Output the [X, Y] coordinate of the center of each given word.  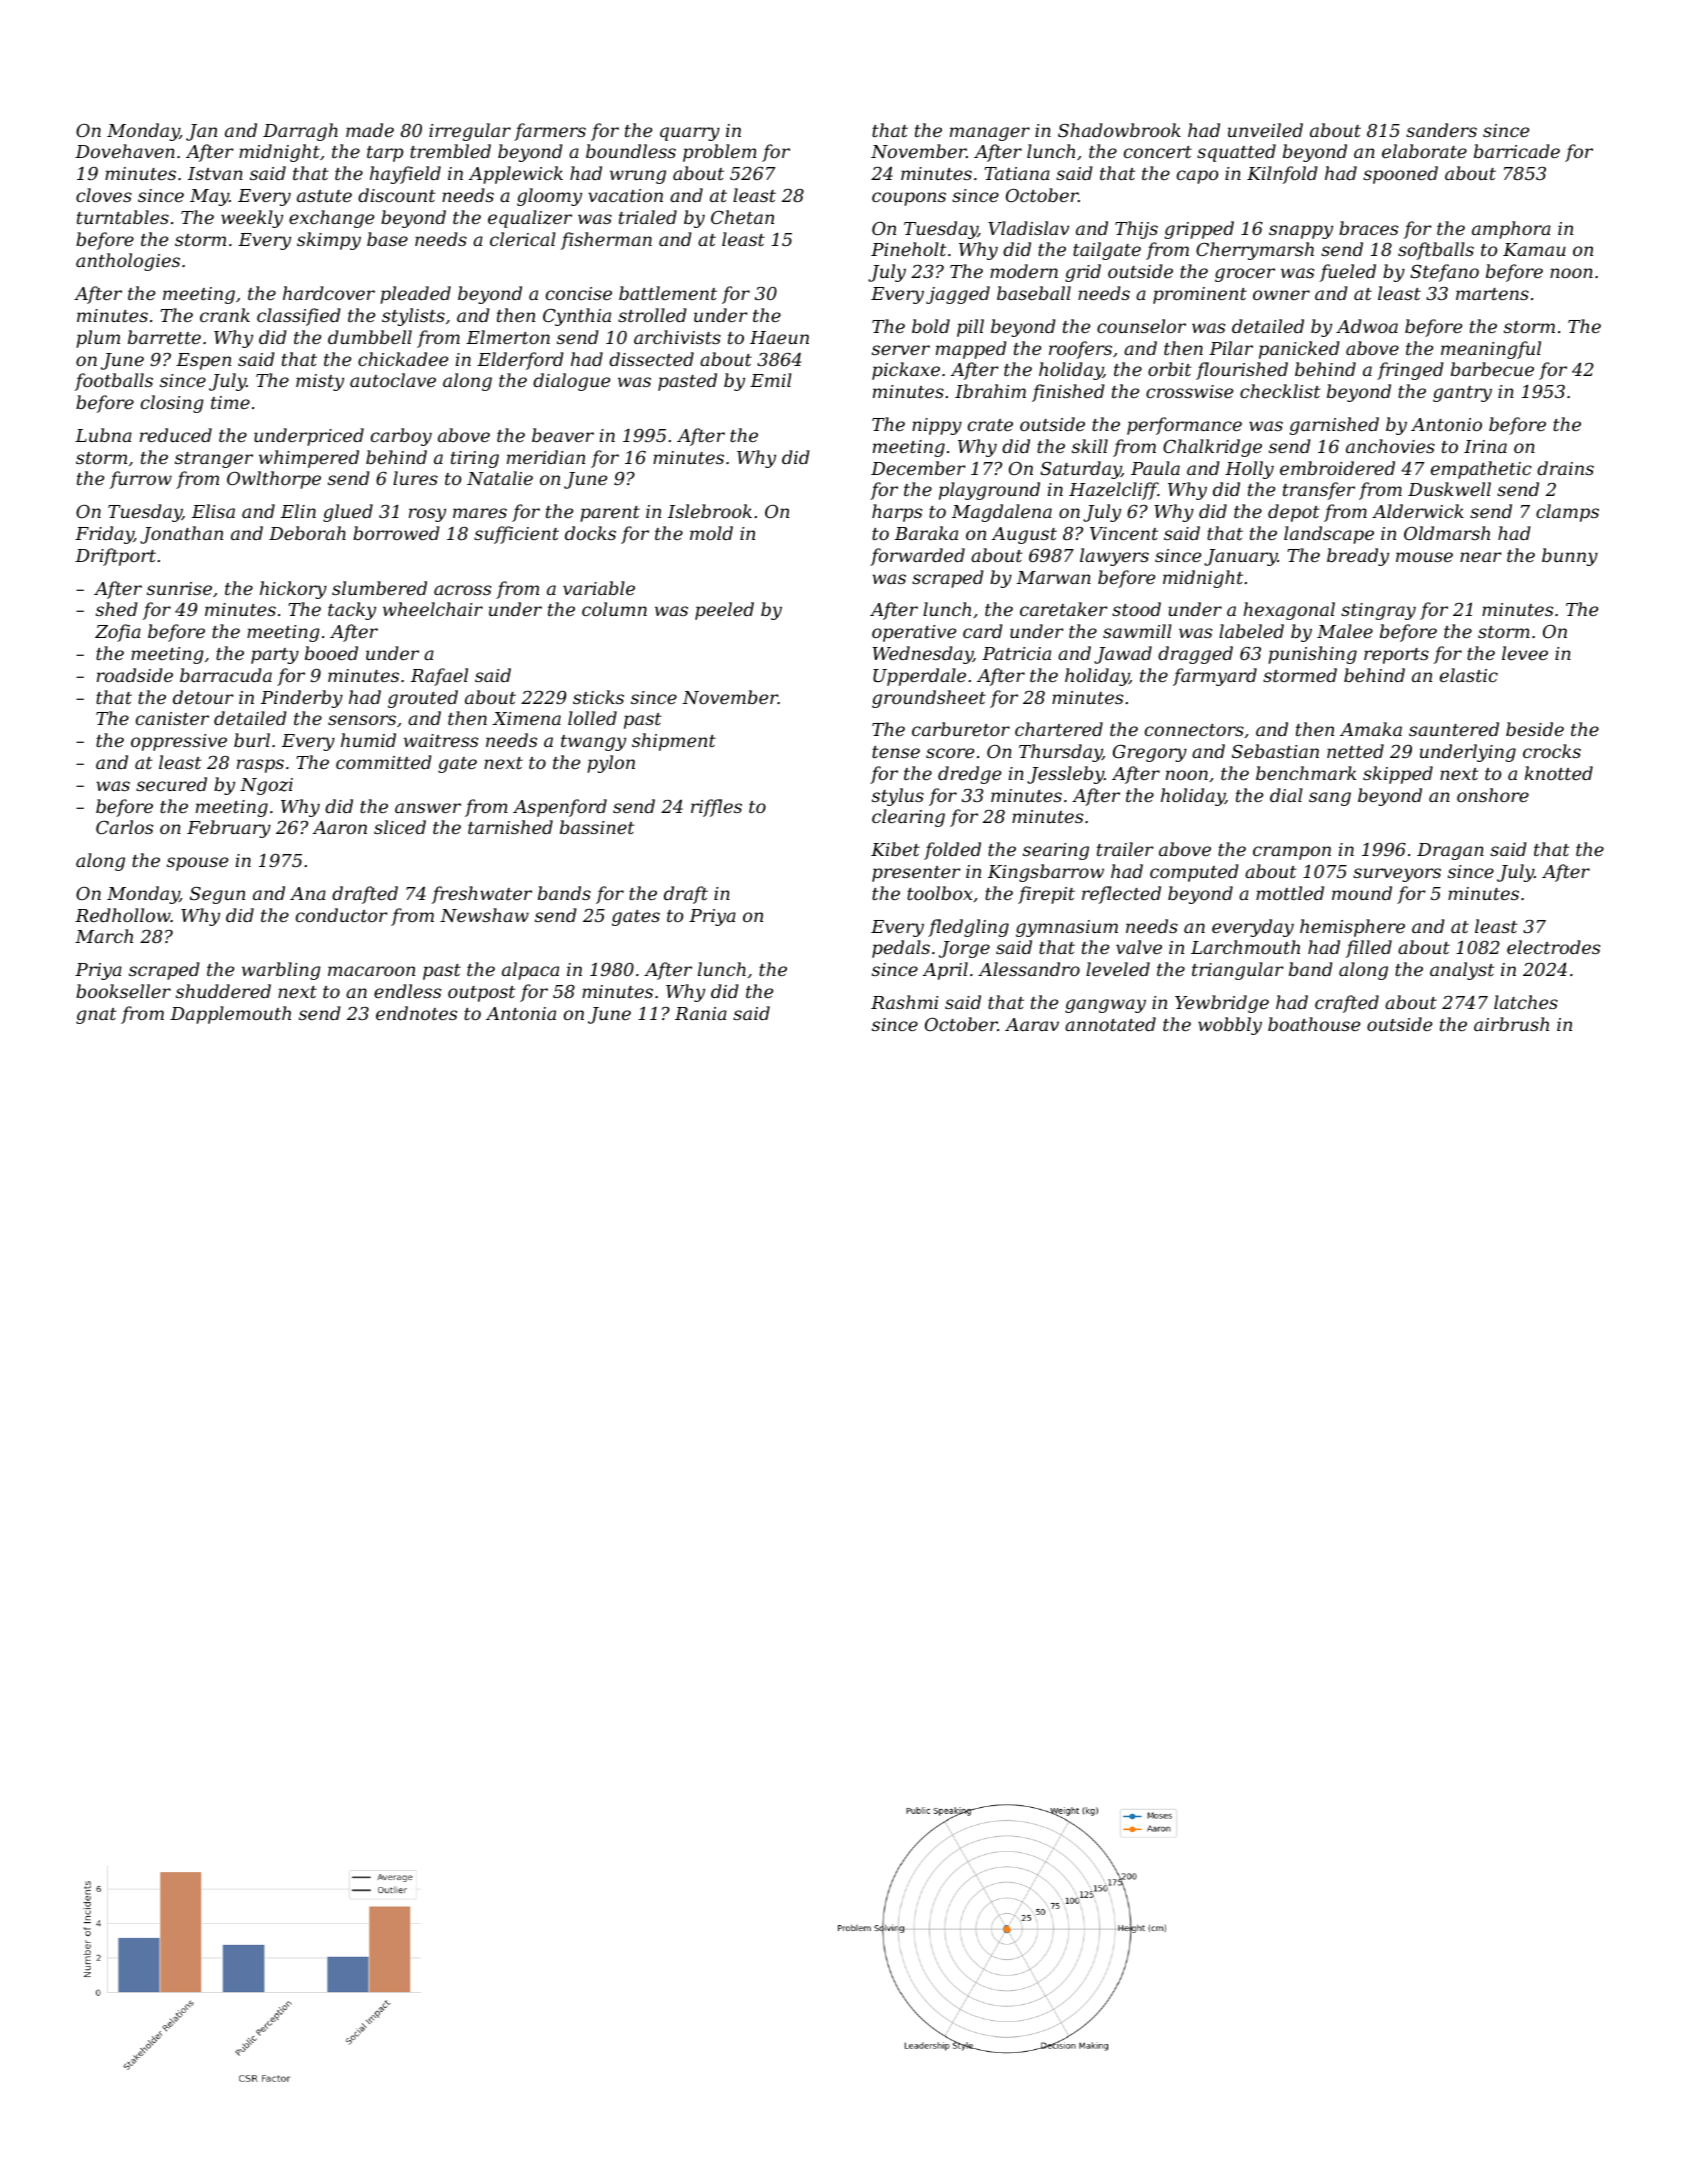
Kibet [895, 849]
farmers [550, 132]
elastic [1469, 675]
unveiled [1265, 130]
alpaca [530, 971]
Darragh [300, 132]
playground [989, 491]
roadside [135, 675]
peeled [724, 611]
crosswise [1189, 391]
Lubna [103, 435]
